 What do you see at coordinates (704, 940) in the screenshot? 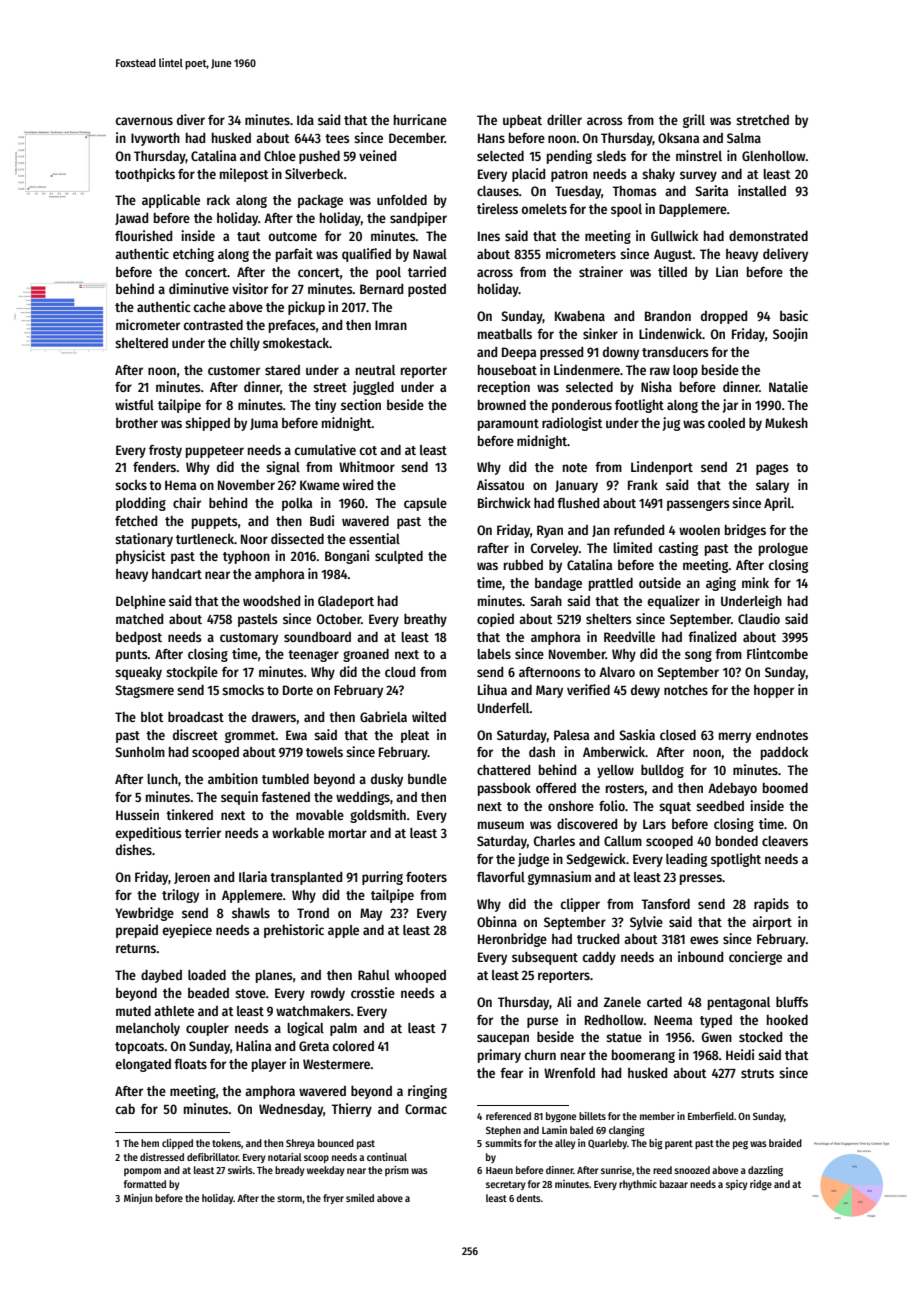
I see `ewes` at bounding box center [704, 940].
